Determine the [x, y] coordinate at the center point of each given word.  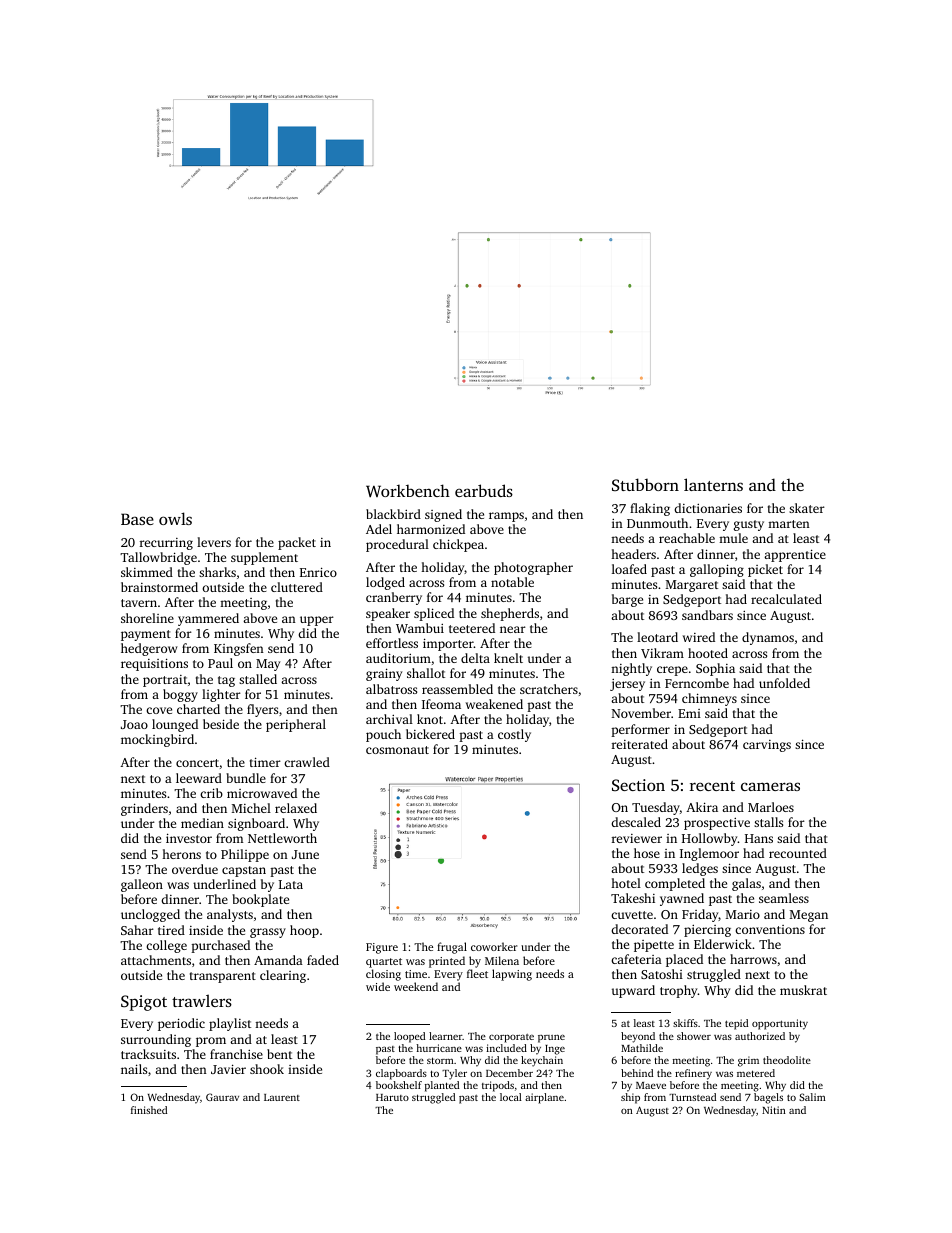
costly [514, 735]
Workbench [408, 490]
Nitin [774, 1110]
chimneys [709, 699]
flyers [262, 710]
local [511, 1097]
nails [134, 1069]
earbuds [484, 490]
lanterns [713, 484]
